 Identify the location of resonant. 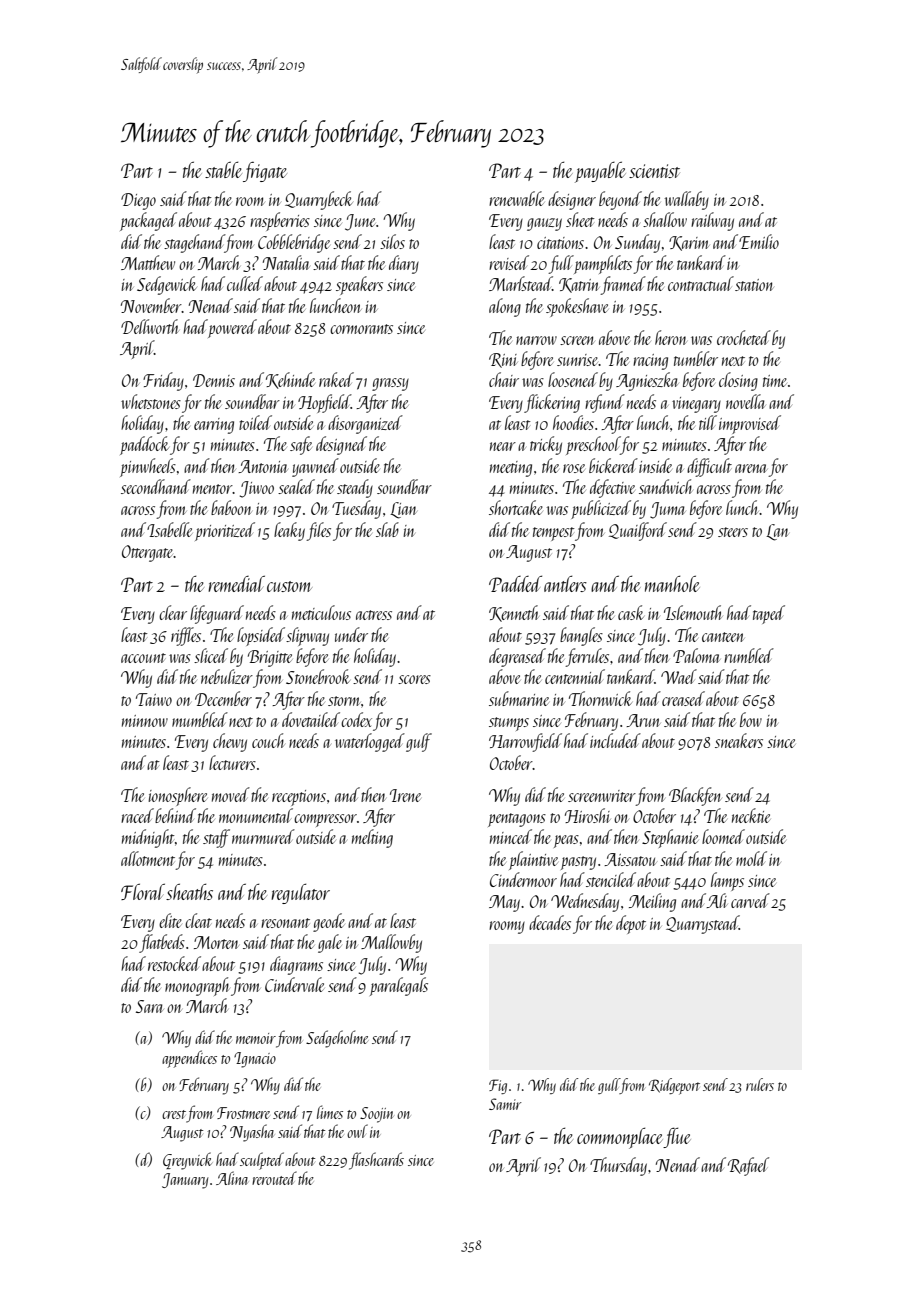
(285, 923).
